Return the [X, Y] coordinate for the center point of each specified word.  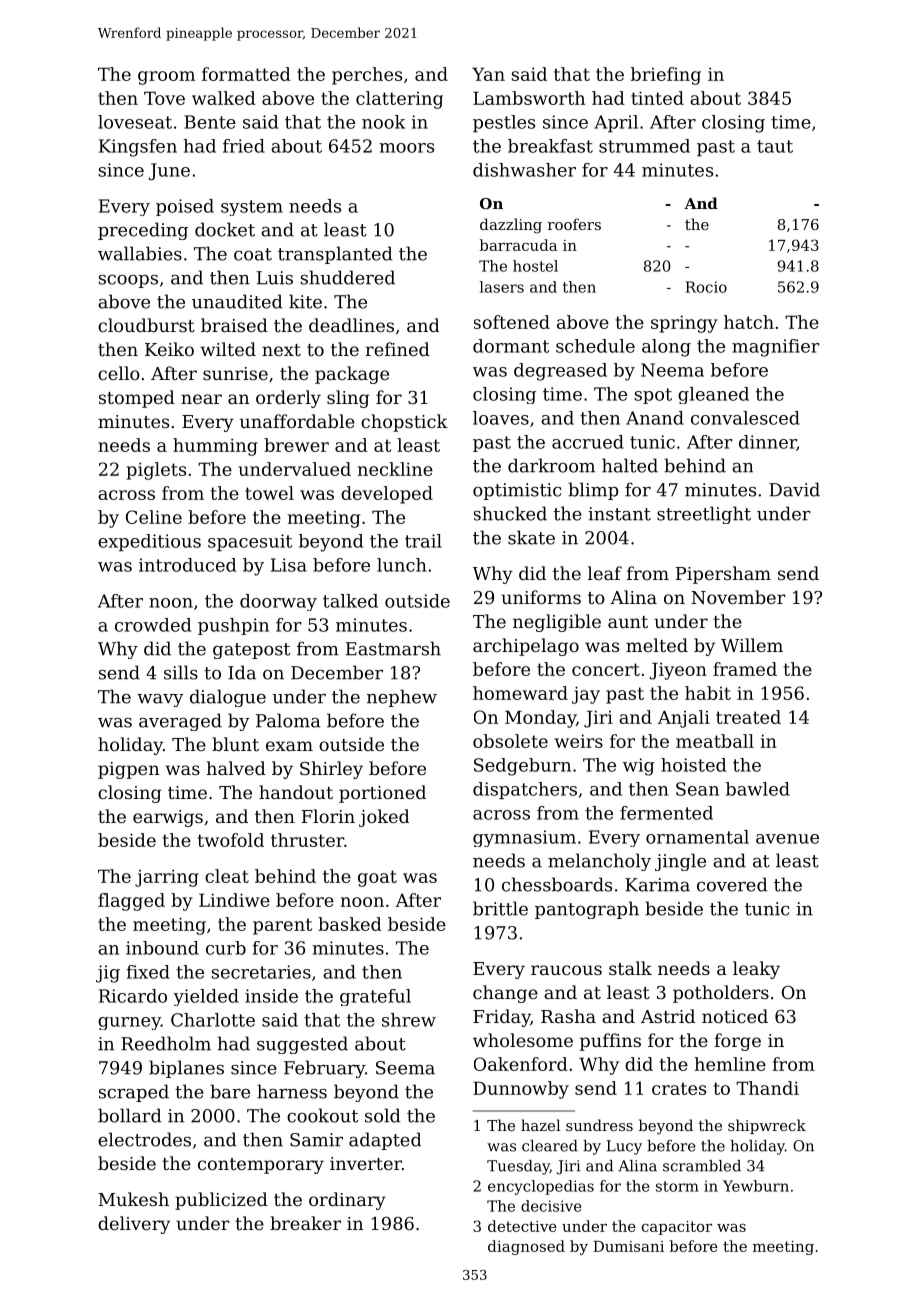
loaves [501, 418]
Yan [488, 74]
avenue [787, 839]
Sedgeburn [522, 767]
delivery [134, 1225]
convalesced [745, 418]
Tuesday [518, 1167]
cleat [227, 876]
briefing [666, 76]
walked [224, 98]
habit [708, 693]
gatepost [251, 651]
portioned [382, 794]
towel [269, 493]
